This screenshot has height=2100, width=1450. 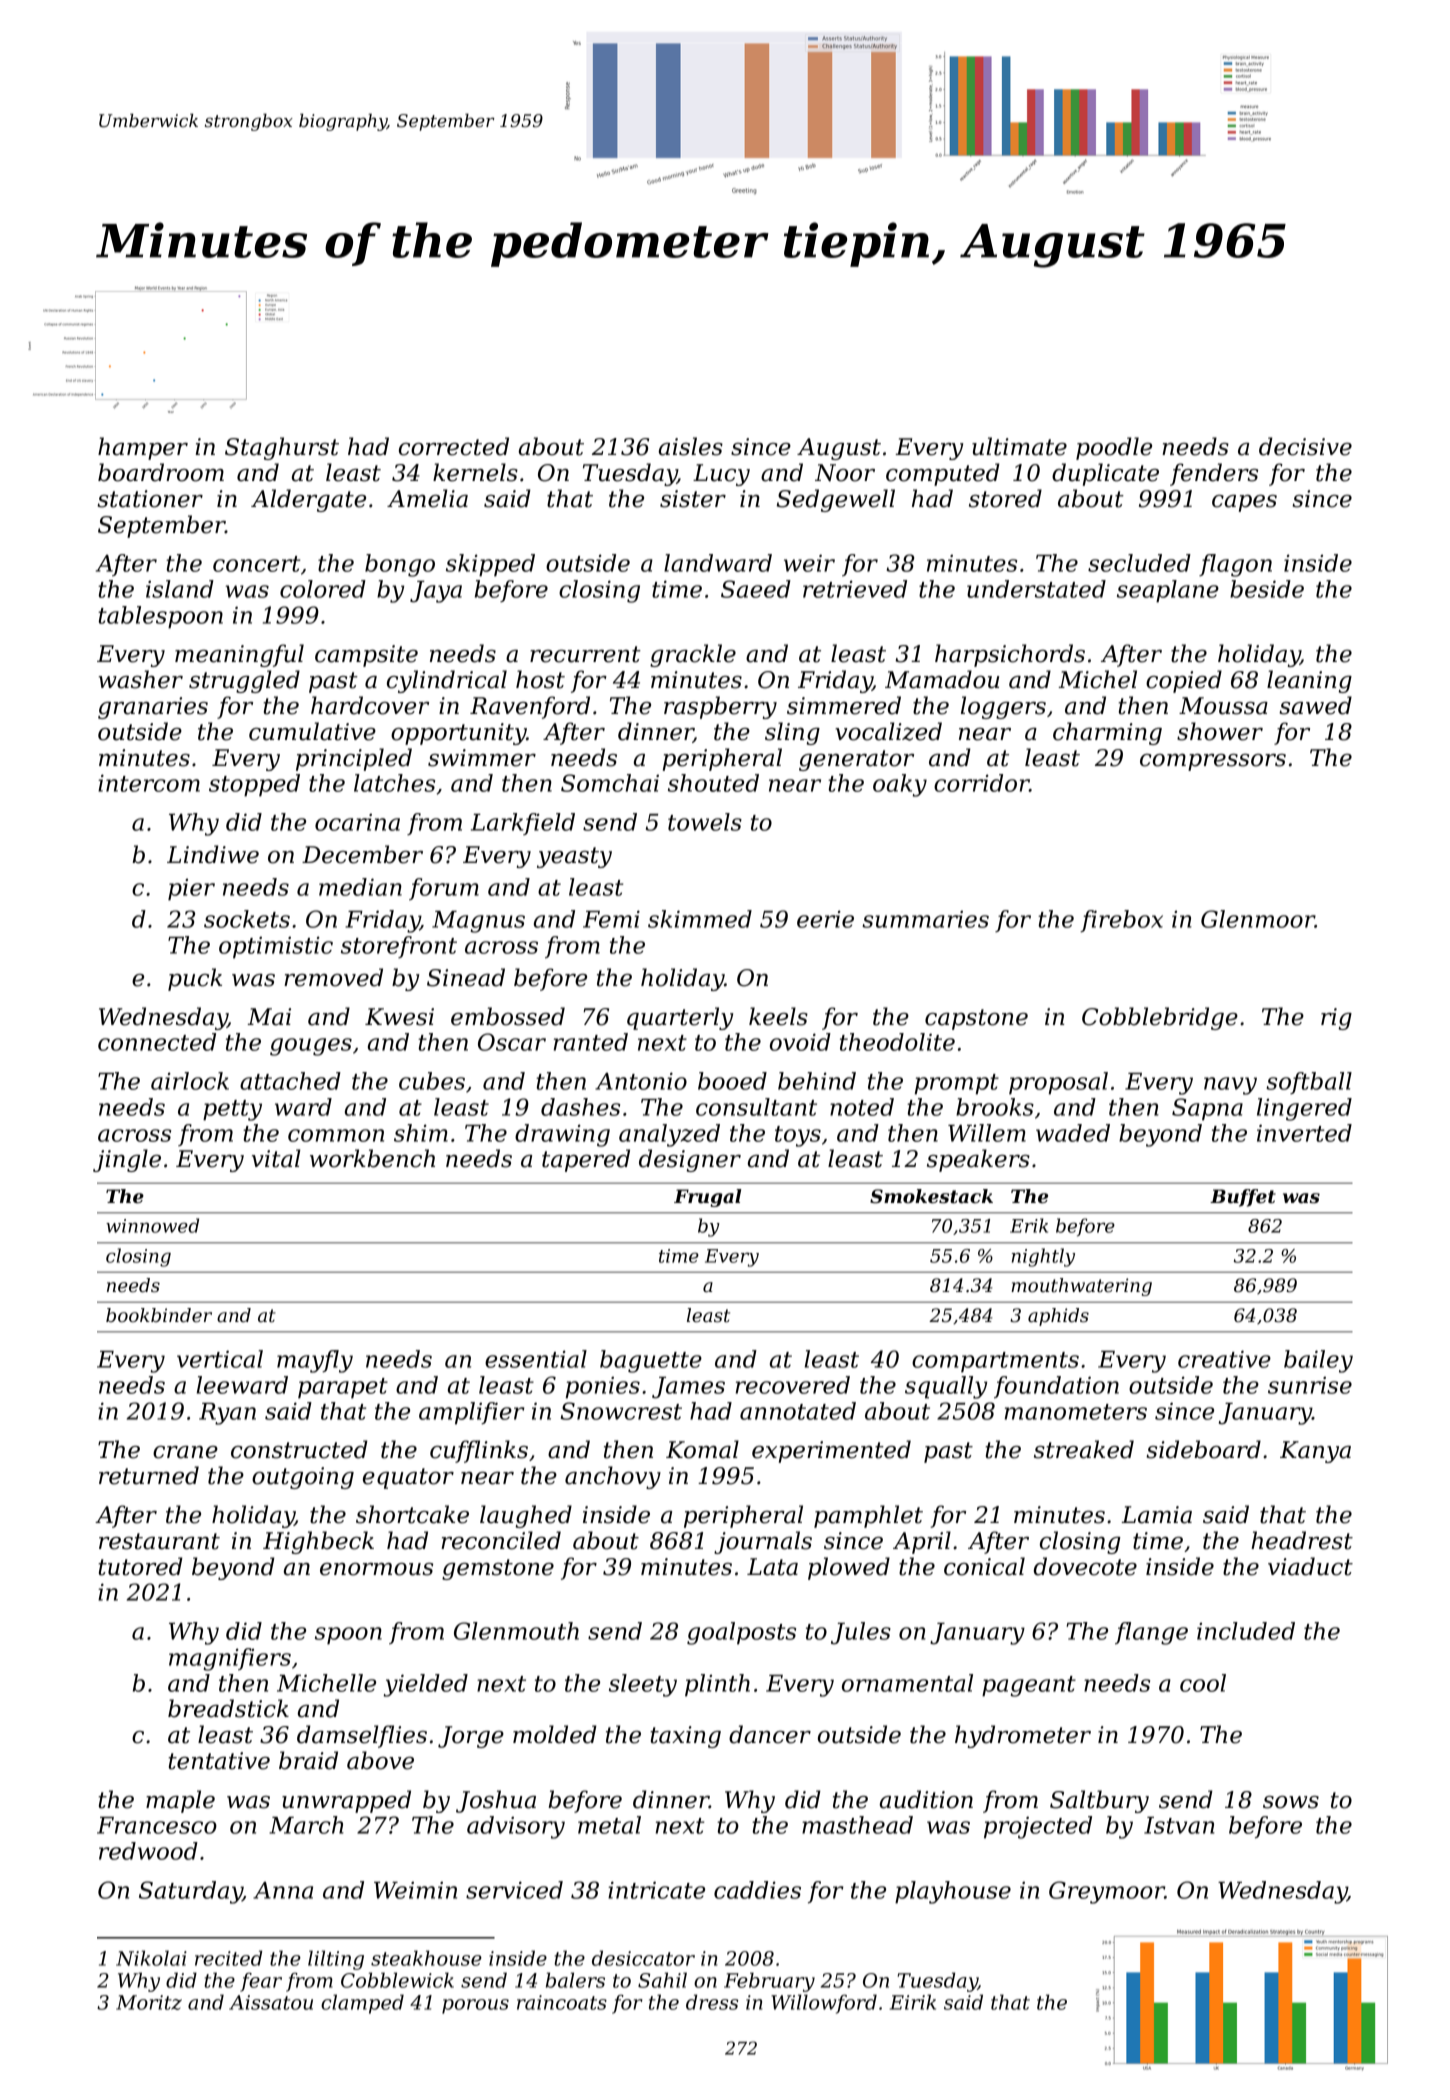 I want to click on Smokestack, so click(x=931, y=1196).
